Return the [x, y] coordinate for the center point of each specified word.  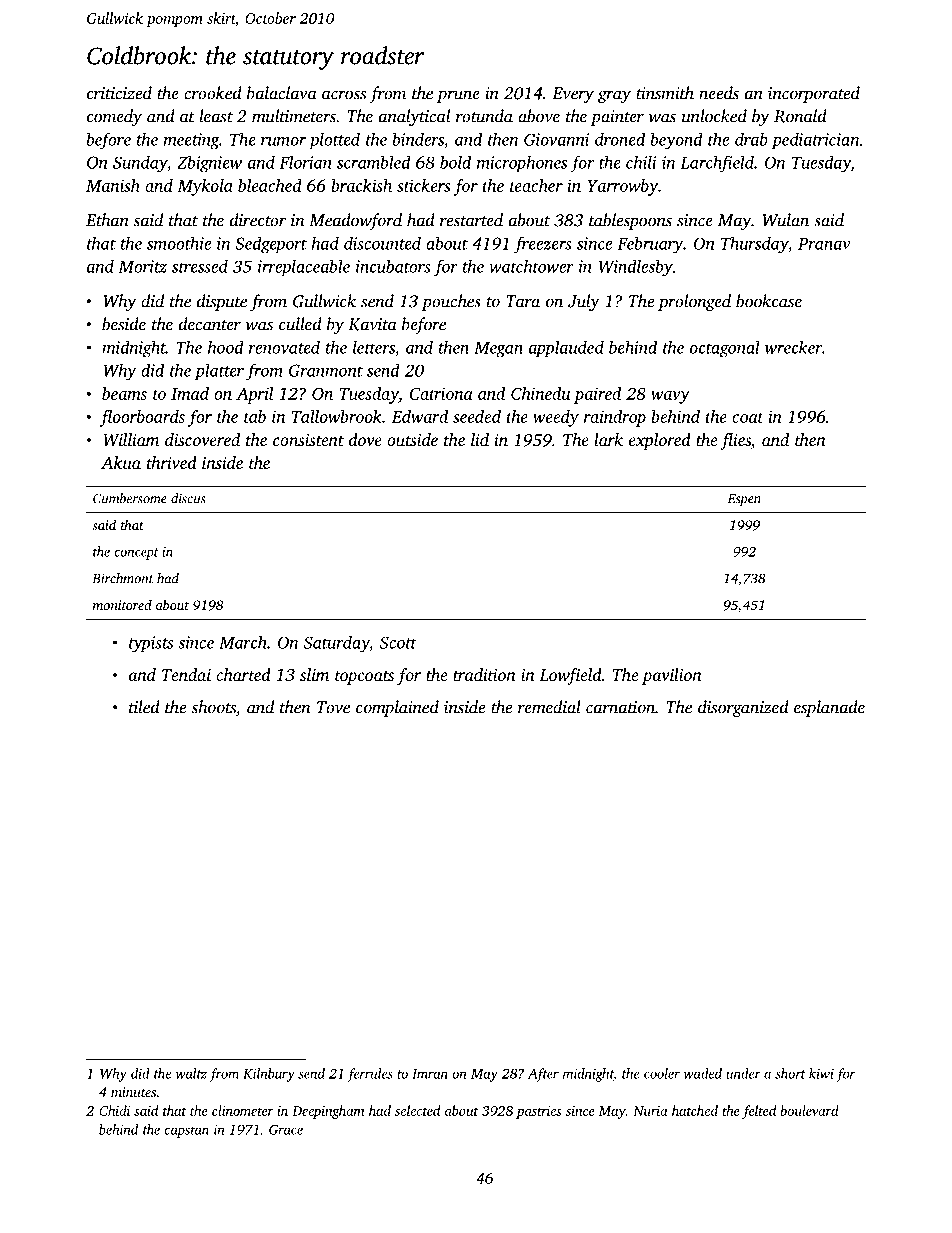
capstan [186, 1132]
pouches [451, 302]
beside [124, 324]
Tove [333, 707]
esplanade [829, 708]
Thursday [754, 245]
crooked [213, 93]
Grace [286, 1130]
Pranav [824, 243]
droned [620, 139]
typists [151, 644]
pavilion [672, 676]
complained [397, 708]
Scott [398, 642]
